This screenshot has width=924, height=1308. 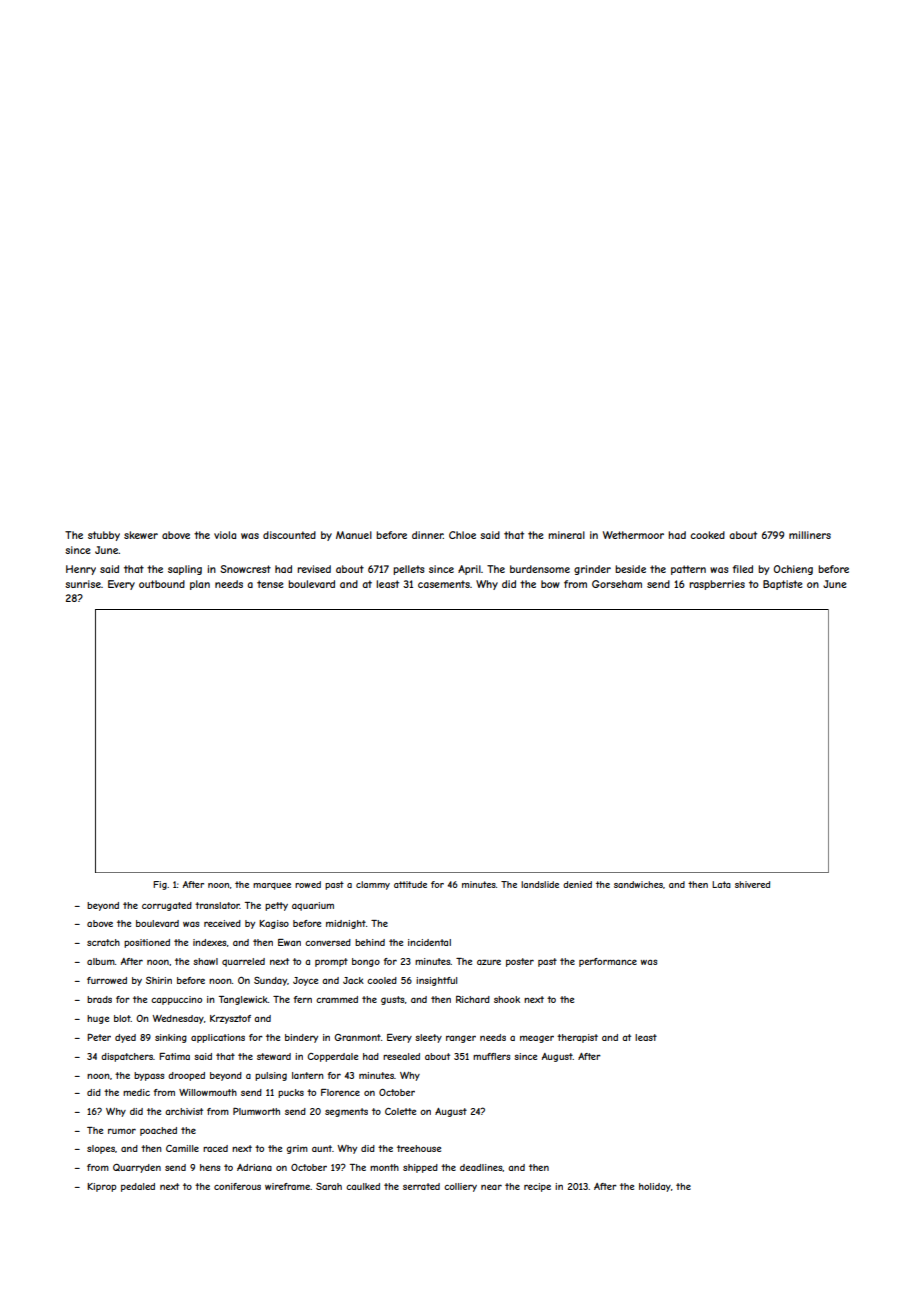 I want to click on skewer, so click(x=141, y=535).
